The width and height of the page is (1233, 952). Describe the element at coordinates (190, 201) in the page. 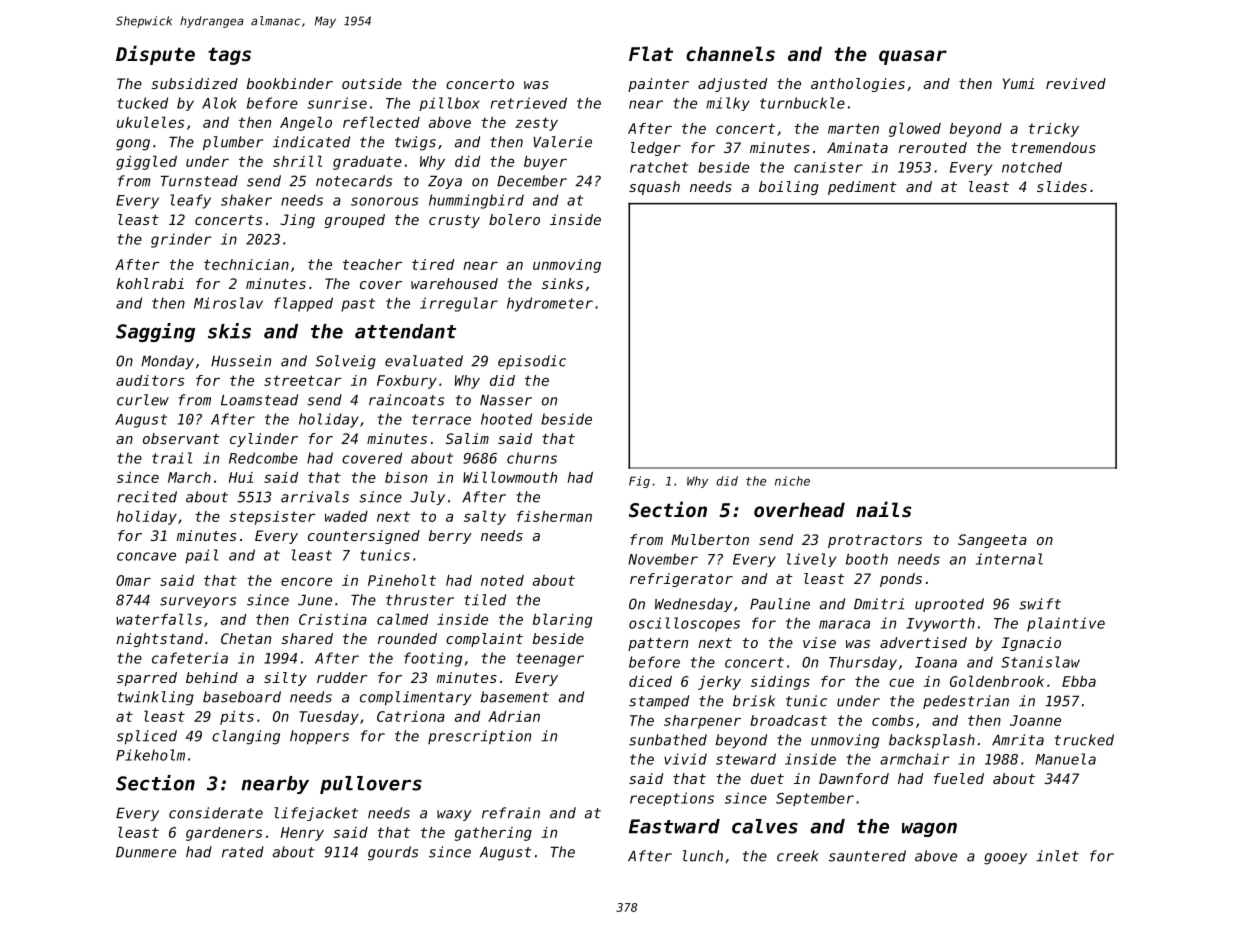

I see `leafy` at that location.
